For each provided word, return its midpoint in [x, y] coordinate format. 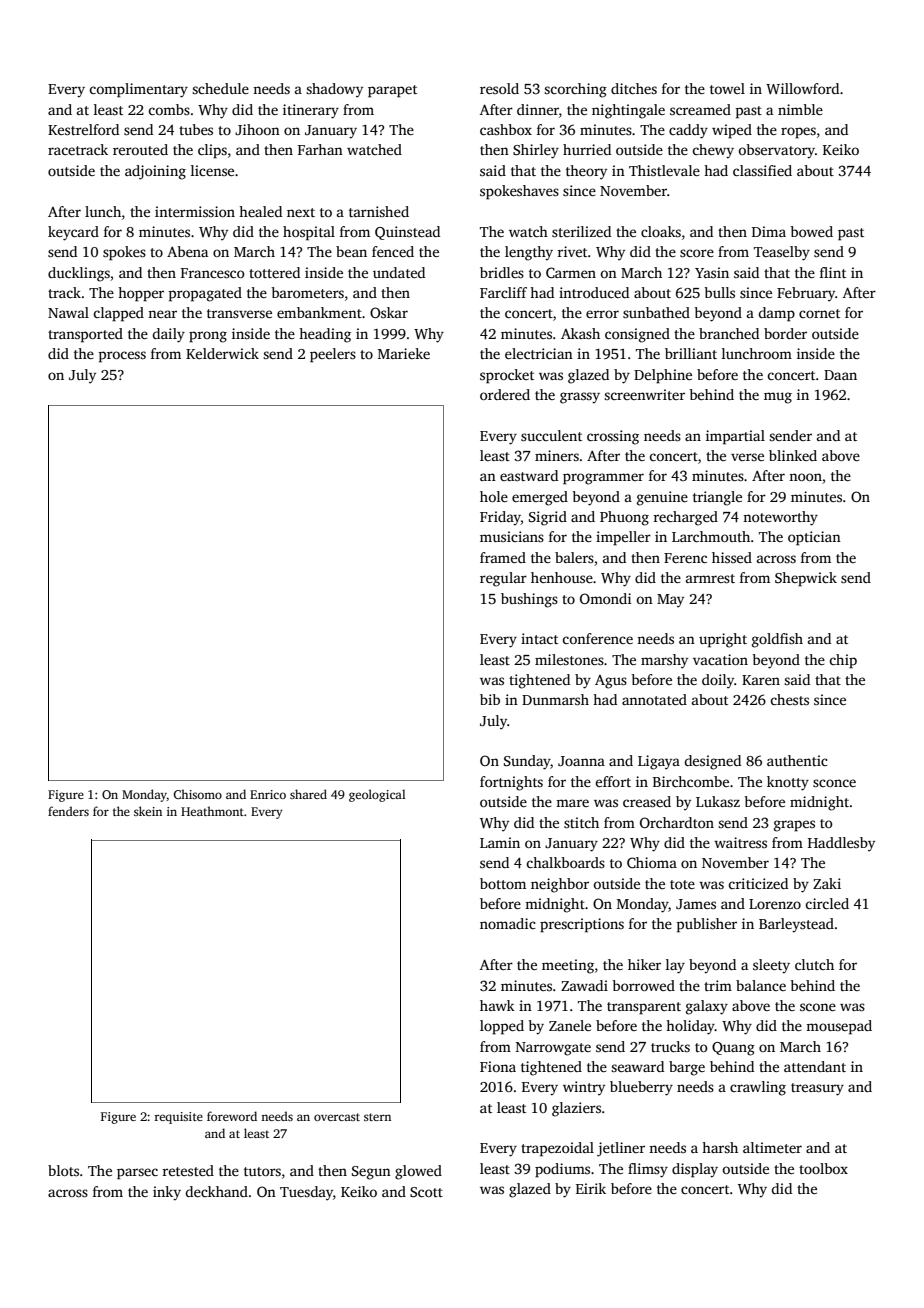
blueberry [641, 1088]
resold [499, 88]
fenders [68, 811]
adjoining [155, 172]
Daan [840, 375]
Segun [371, 1173]
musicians [512, 536]
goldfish [777, 640]
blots [63, 1170]
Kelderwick [222, 353]
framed [503, 557]
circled [827, 903]
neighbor [560, 885]
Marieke [404, 353]
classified [762, 170]
